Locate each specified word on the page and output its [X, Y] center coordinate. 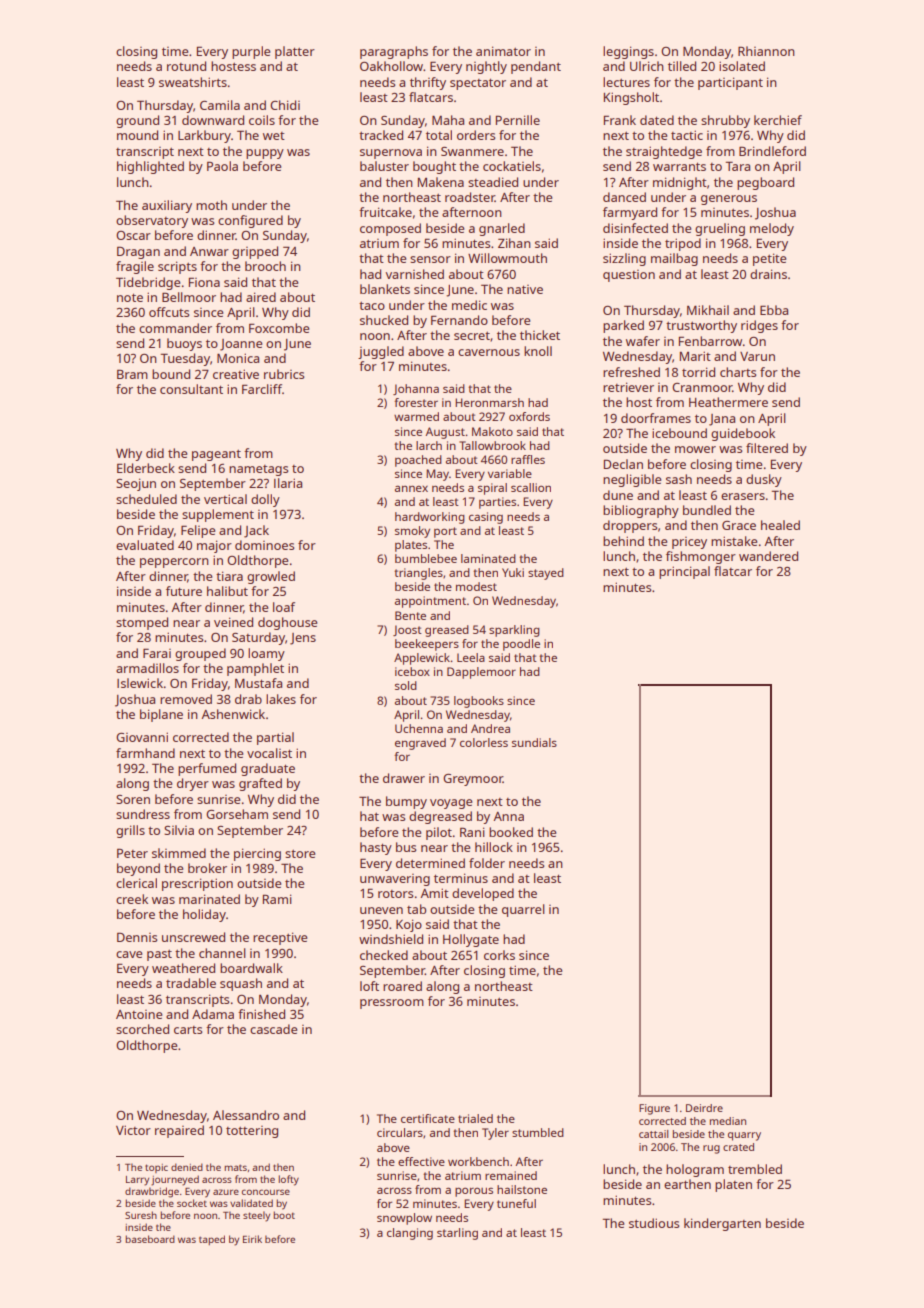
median [728, 1121]
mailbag [674, 259]
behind [623, 541]
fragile [135, 267]
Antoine [139, 1014]
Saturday [258, 638]
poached [418, 461]
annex [411, 488]
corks [499, 955]
